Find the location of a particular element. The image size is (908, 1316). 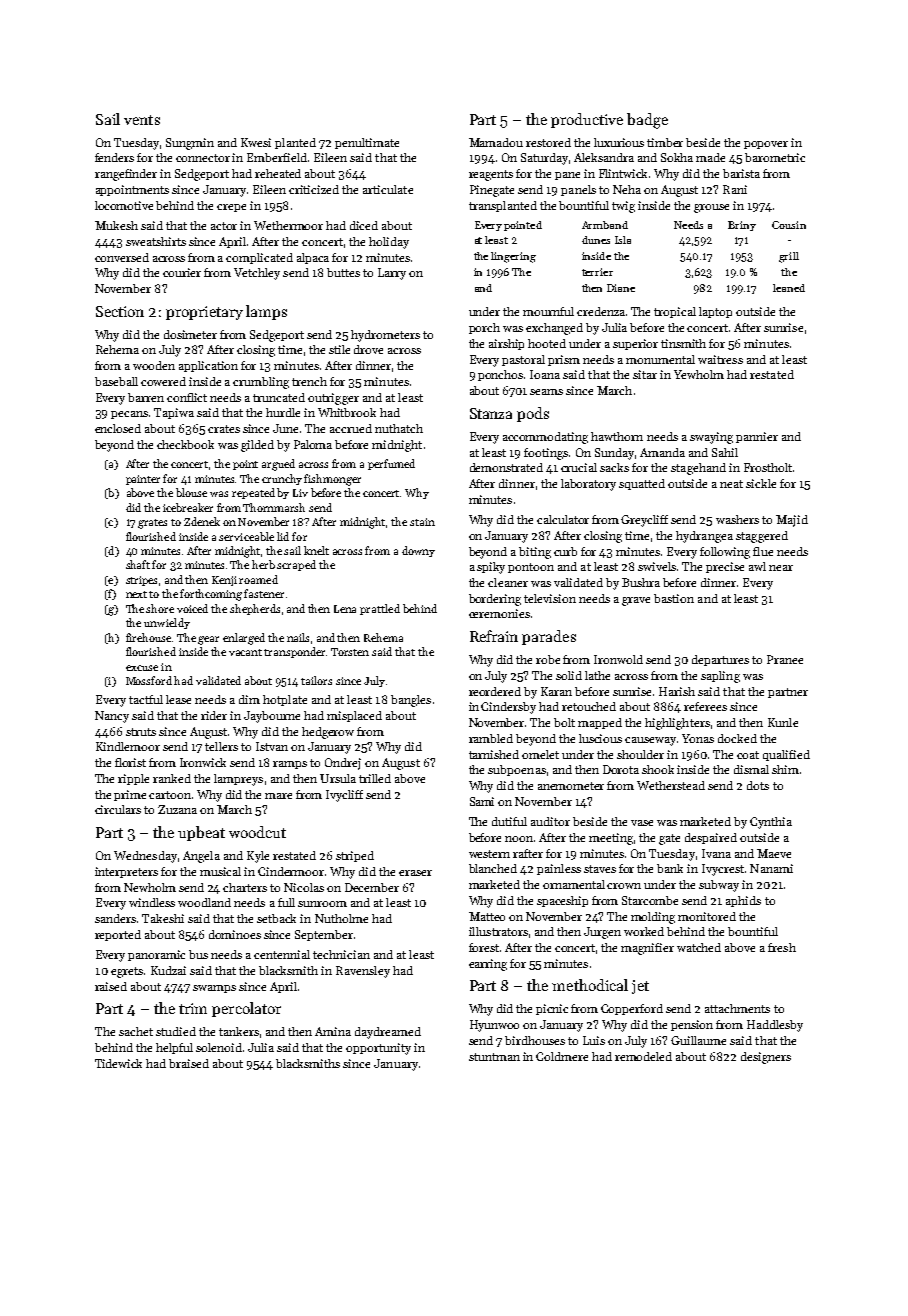

Mukesh is located at coordinates (116, 225).
